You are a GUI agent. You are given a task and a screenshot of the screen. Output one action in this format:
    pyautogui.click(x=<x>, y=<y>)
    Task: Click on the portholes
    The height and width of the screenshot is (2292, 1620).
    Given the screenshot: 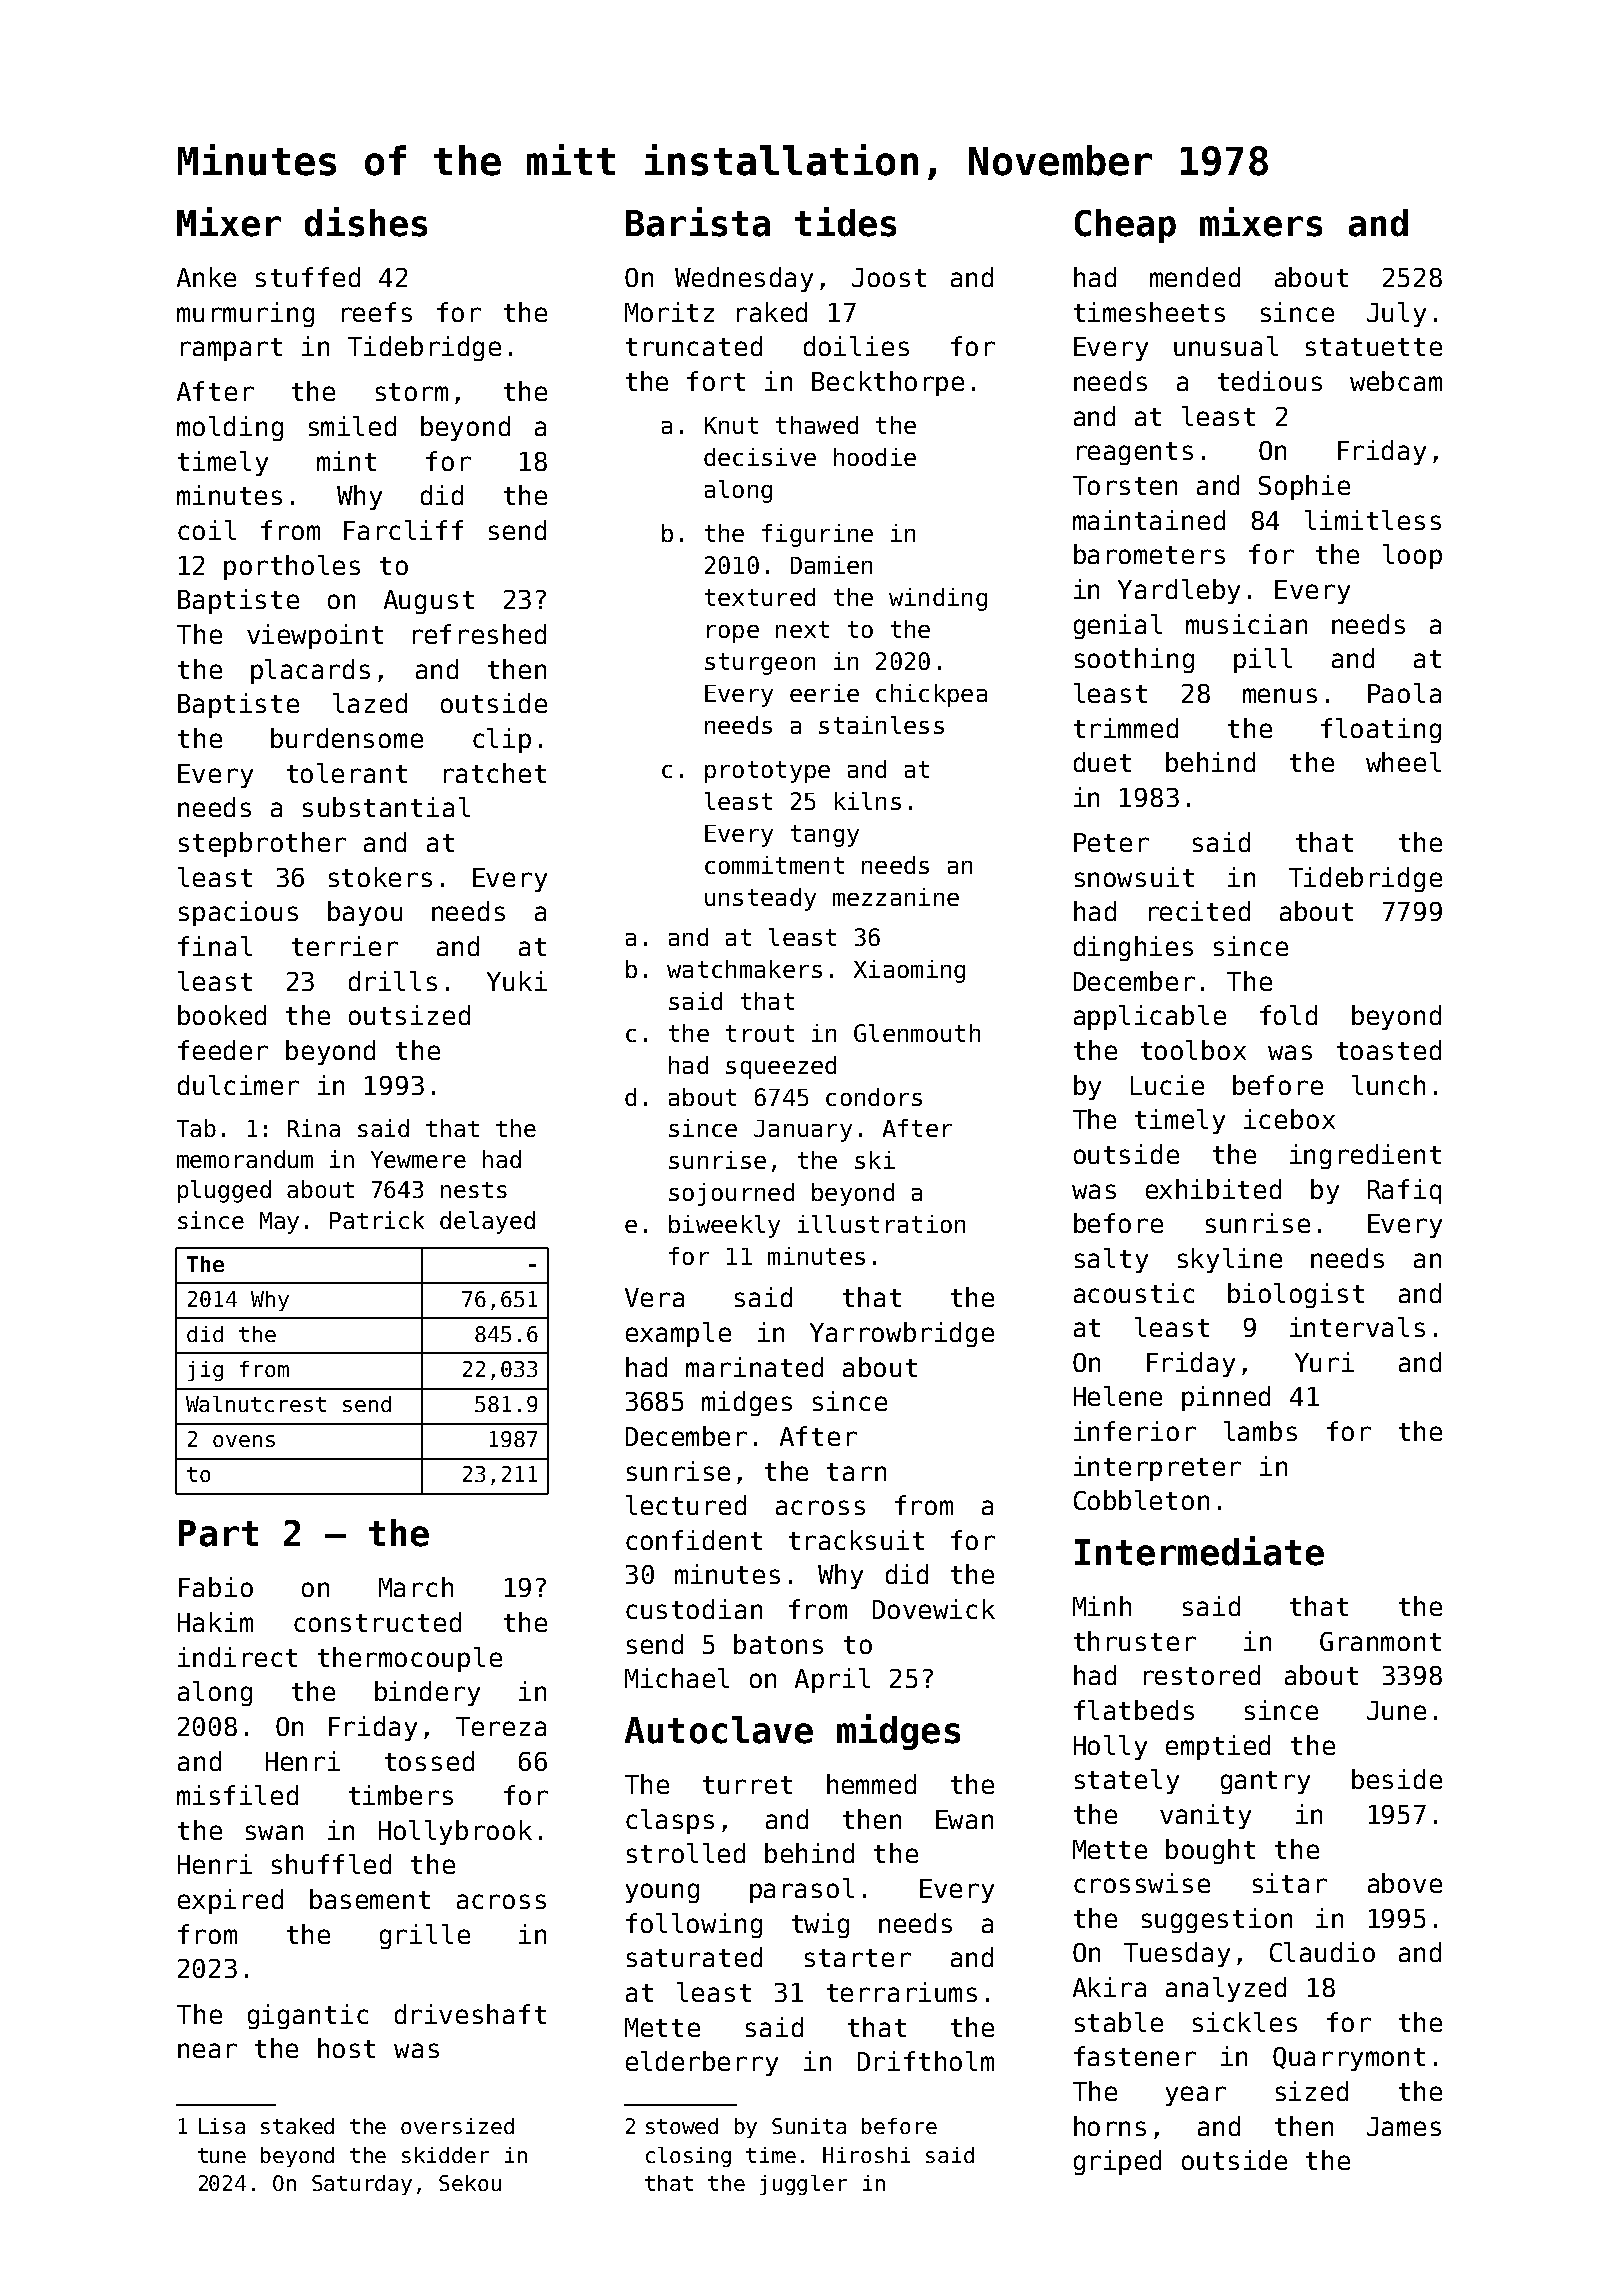 What is the action you would take?
    pyautogui.click(x=292, y=567)
